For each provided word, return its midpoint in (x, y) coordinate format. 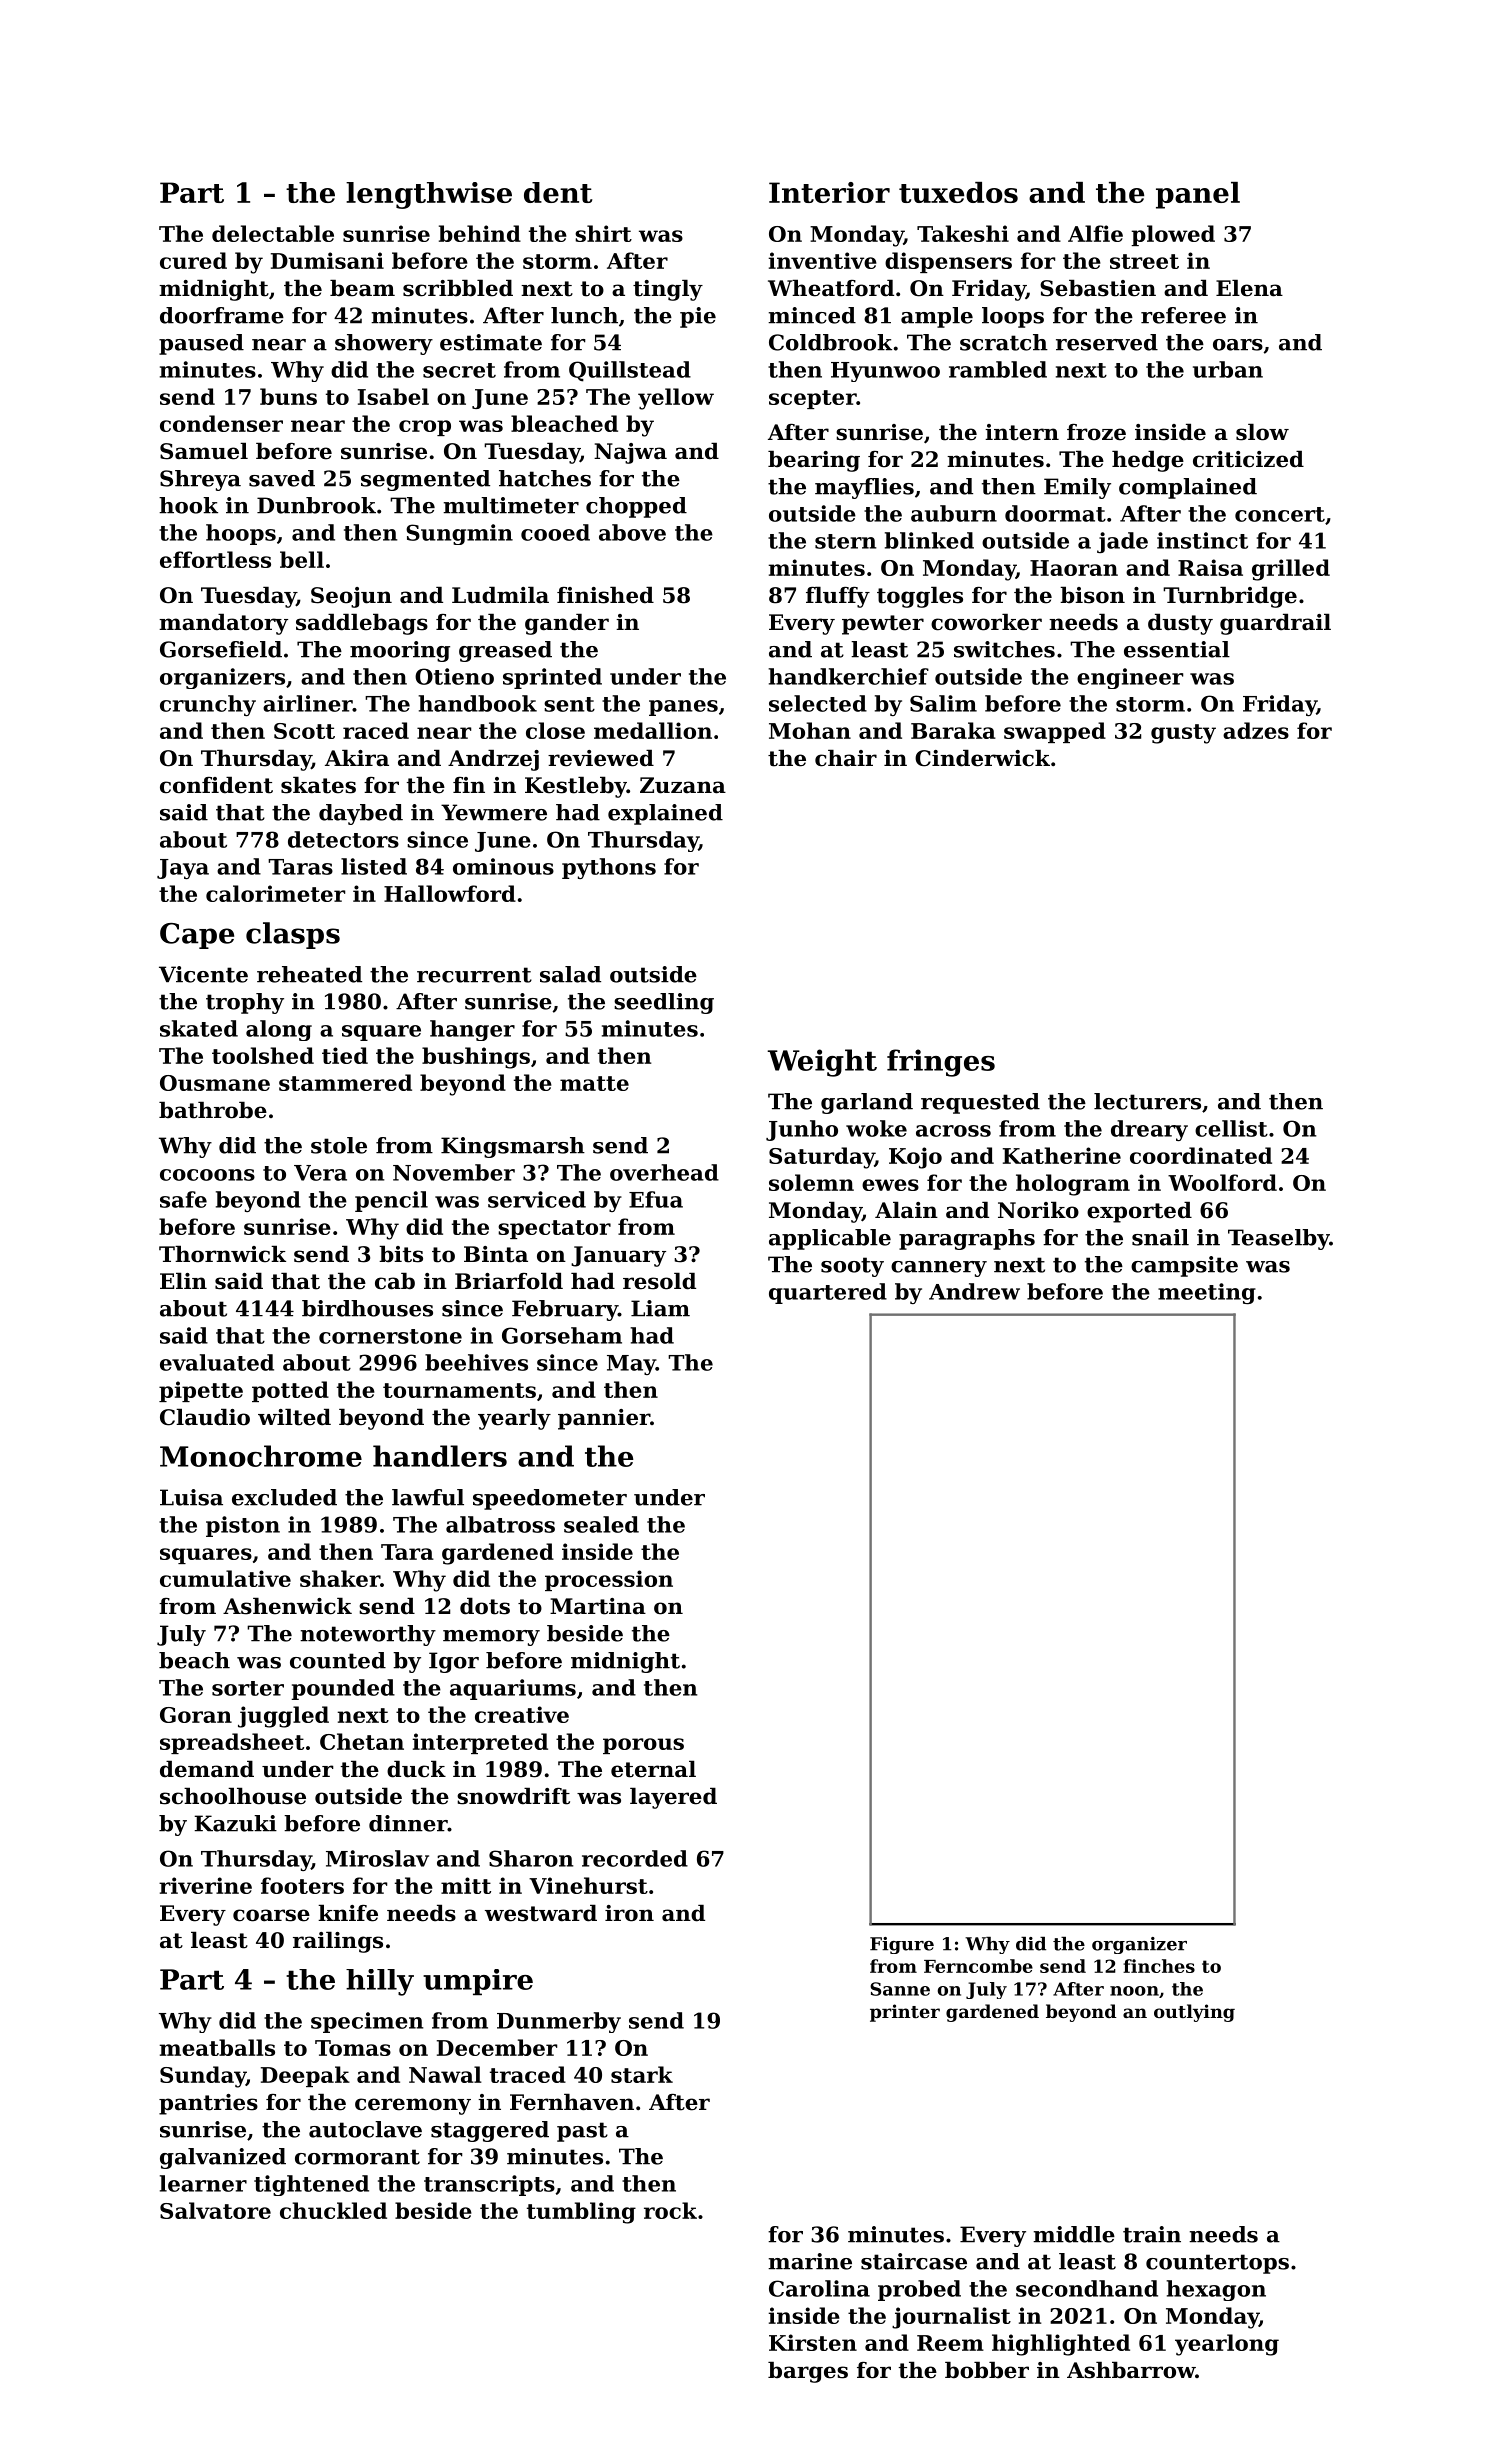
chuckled (333, 2210)
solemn (811, 1182)
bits (401, 1254)
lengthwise (429, 195)
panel (1198, 195)
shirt (603, 233)
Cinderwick (982, 758)
